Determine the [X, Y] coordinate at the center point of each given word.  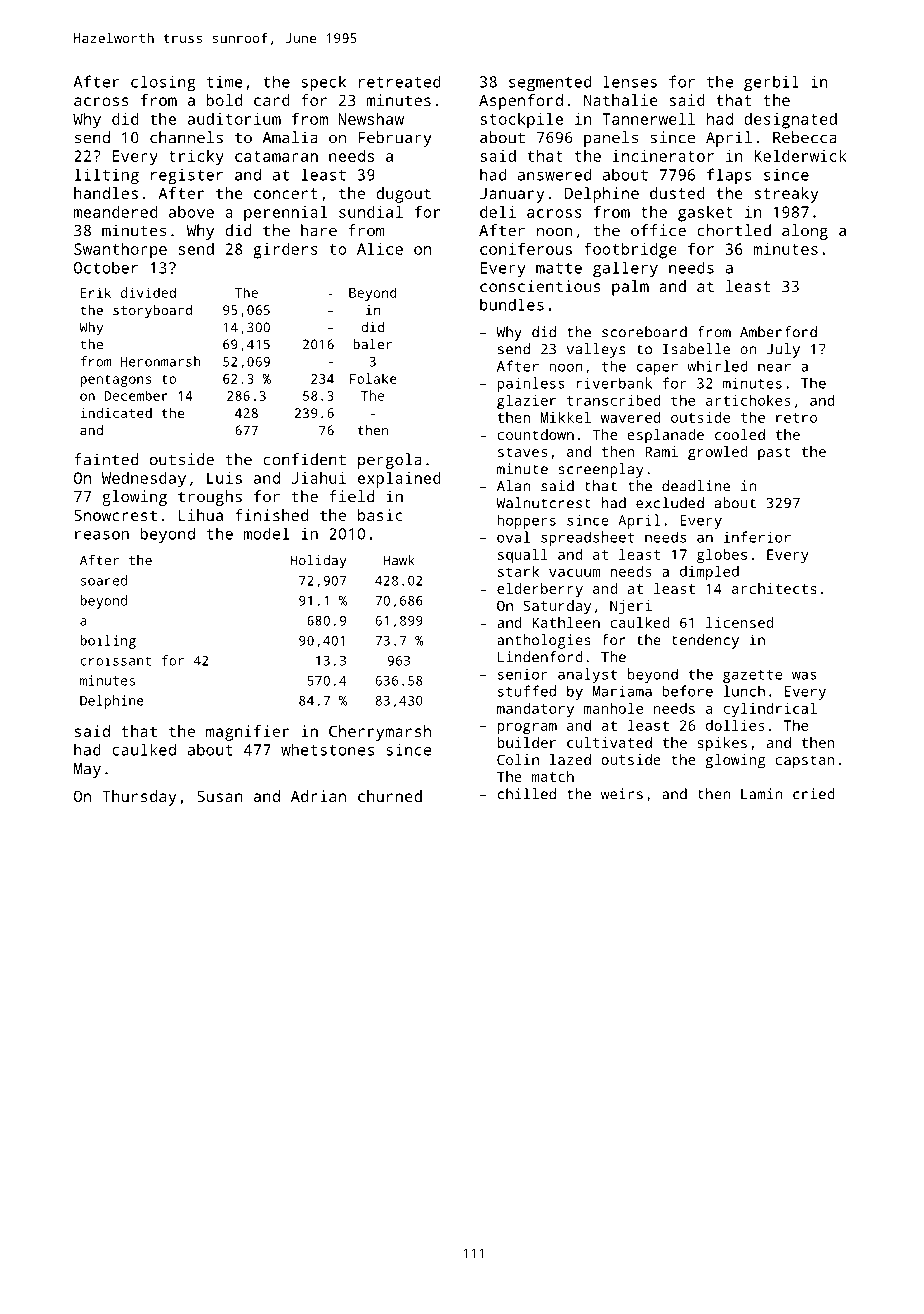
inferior [757, 537]
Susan [219, 796]
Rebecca [805, 137]
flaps [729, 176]
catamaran [276, 156]
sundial [371, 212]
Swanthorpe [120, 251]
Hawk [399, 560]
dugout [403, 195]
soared [104, 580]
